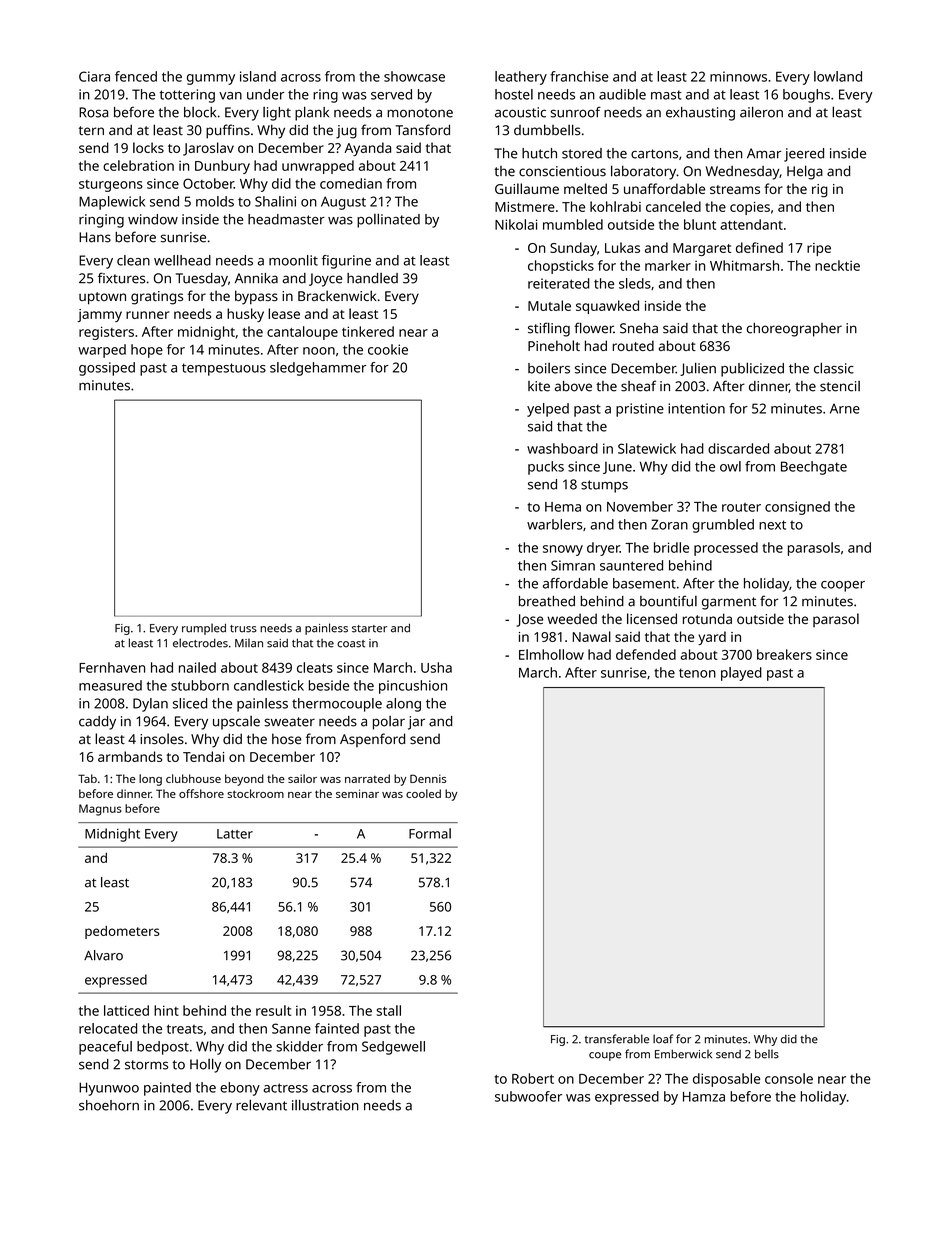 The image size is (952, 1233). Describe the element at coordinates (838, 76) in the screenshot. I see `lowland` at that location.
